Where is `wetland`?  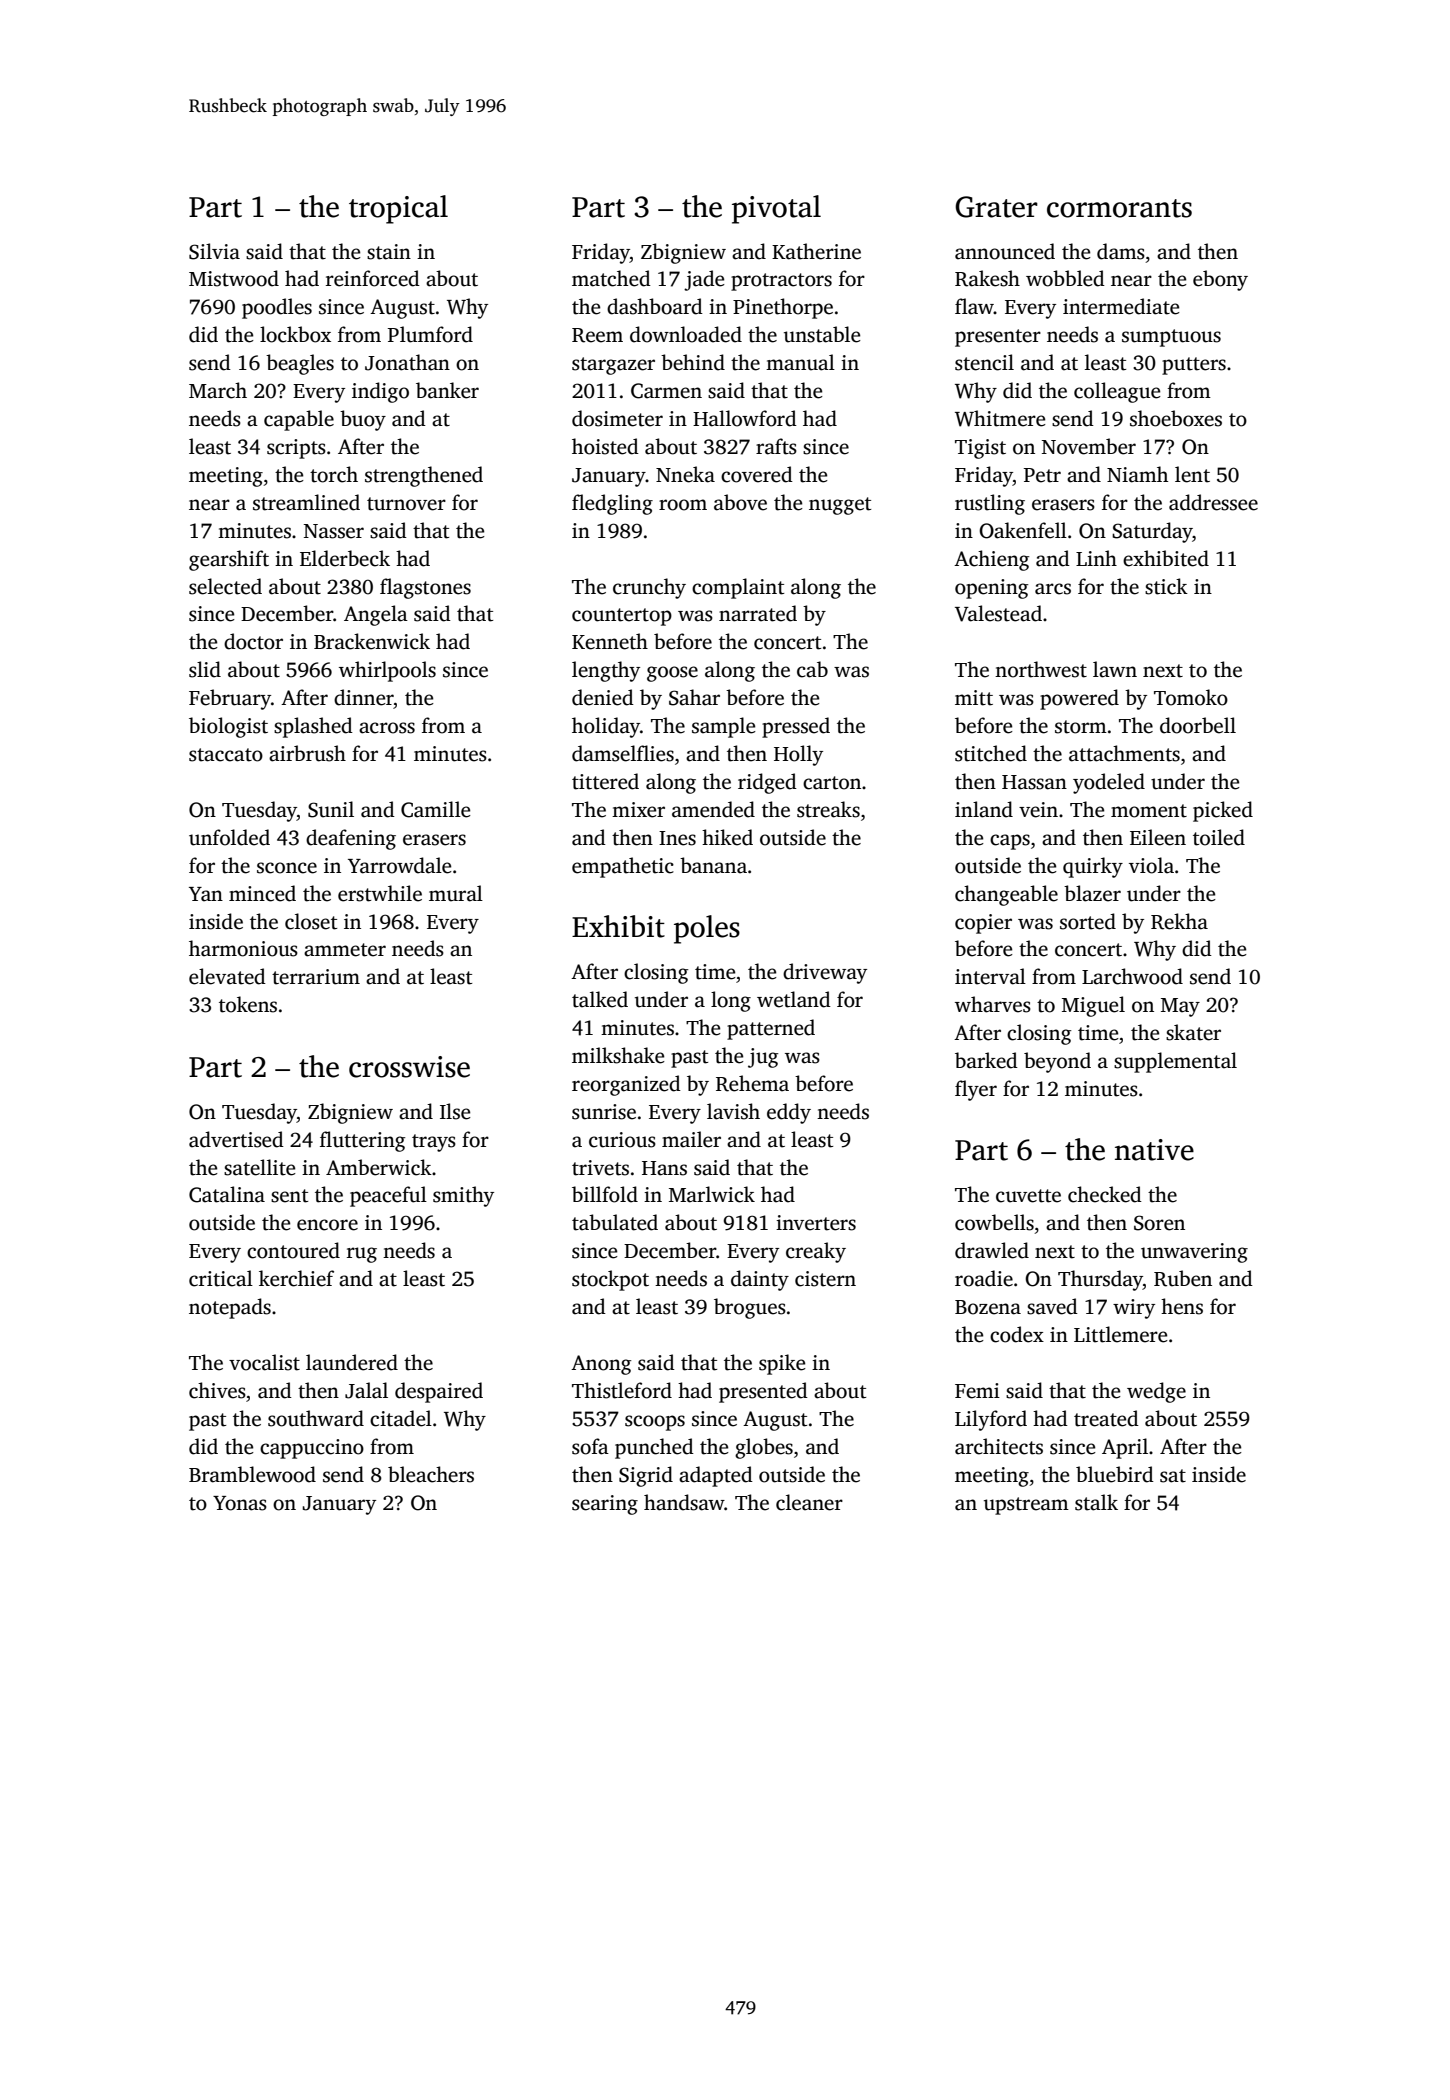 wetland is located at coordinates (794, 999).
